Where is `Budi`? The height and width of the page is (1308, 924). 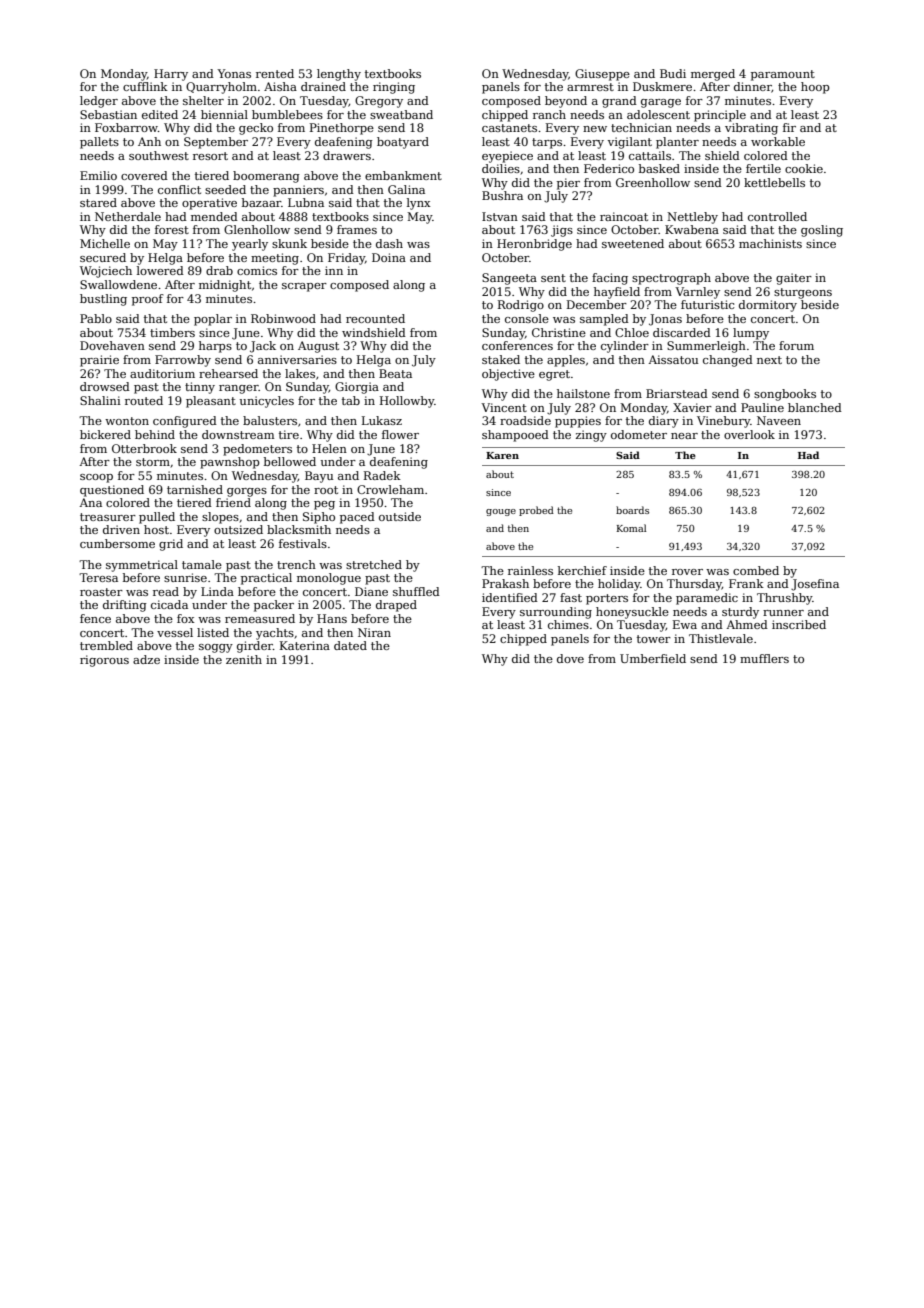
Budi is located at coordinates (673, 73).
